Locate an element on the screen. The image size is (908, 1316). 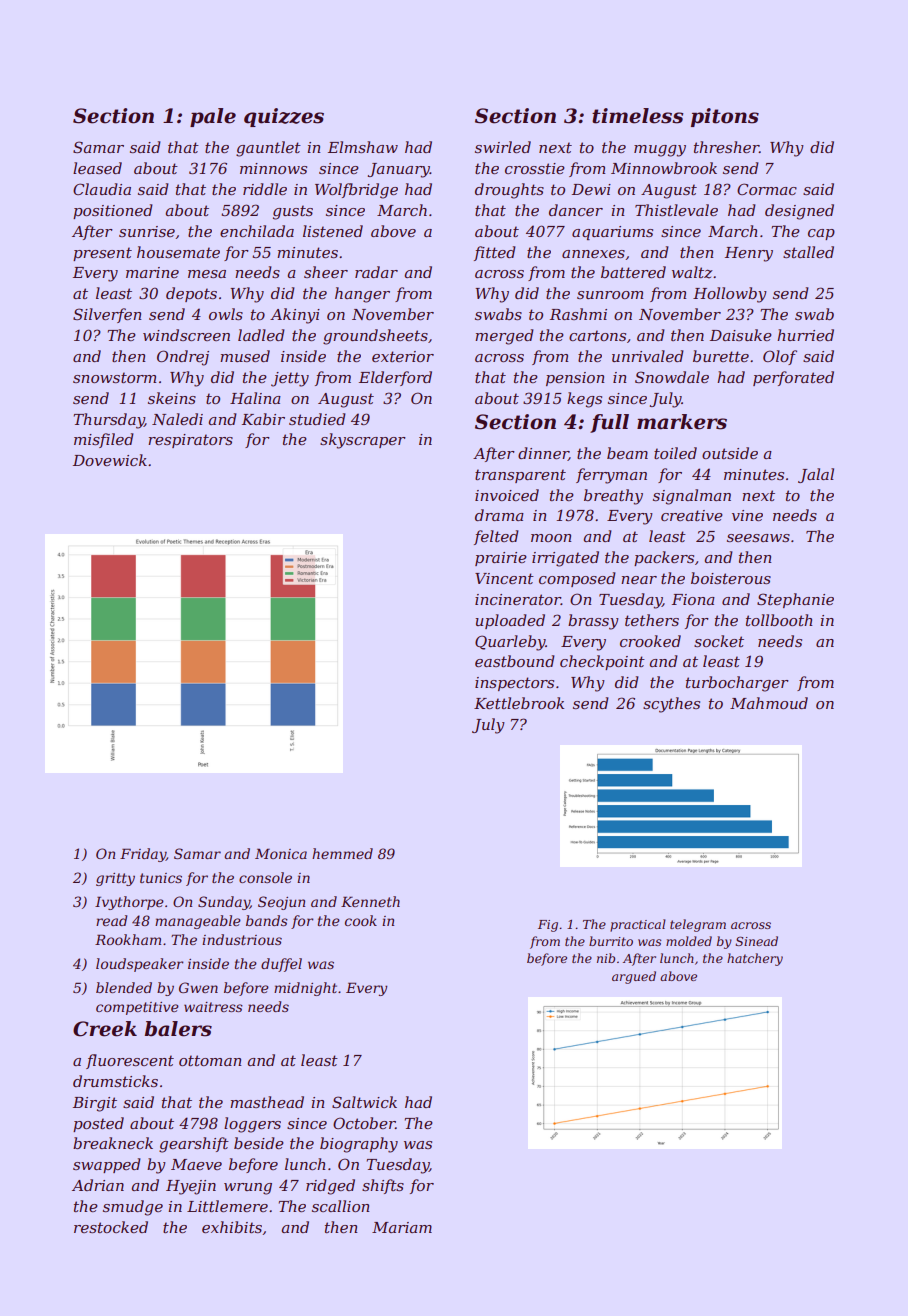
Mariam is located at coordinates (402, 1227).
